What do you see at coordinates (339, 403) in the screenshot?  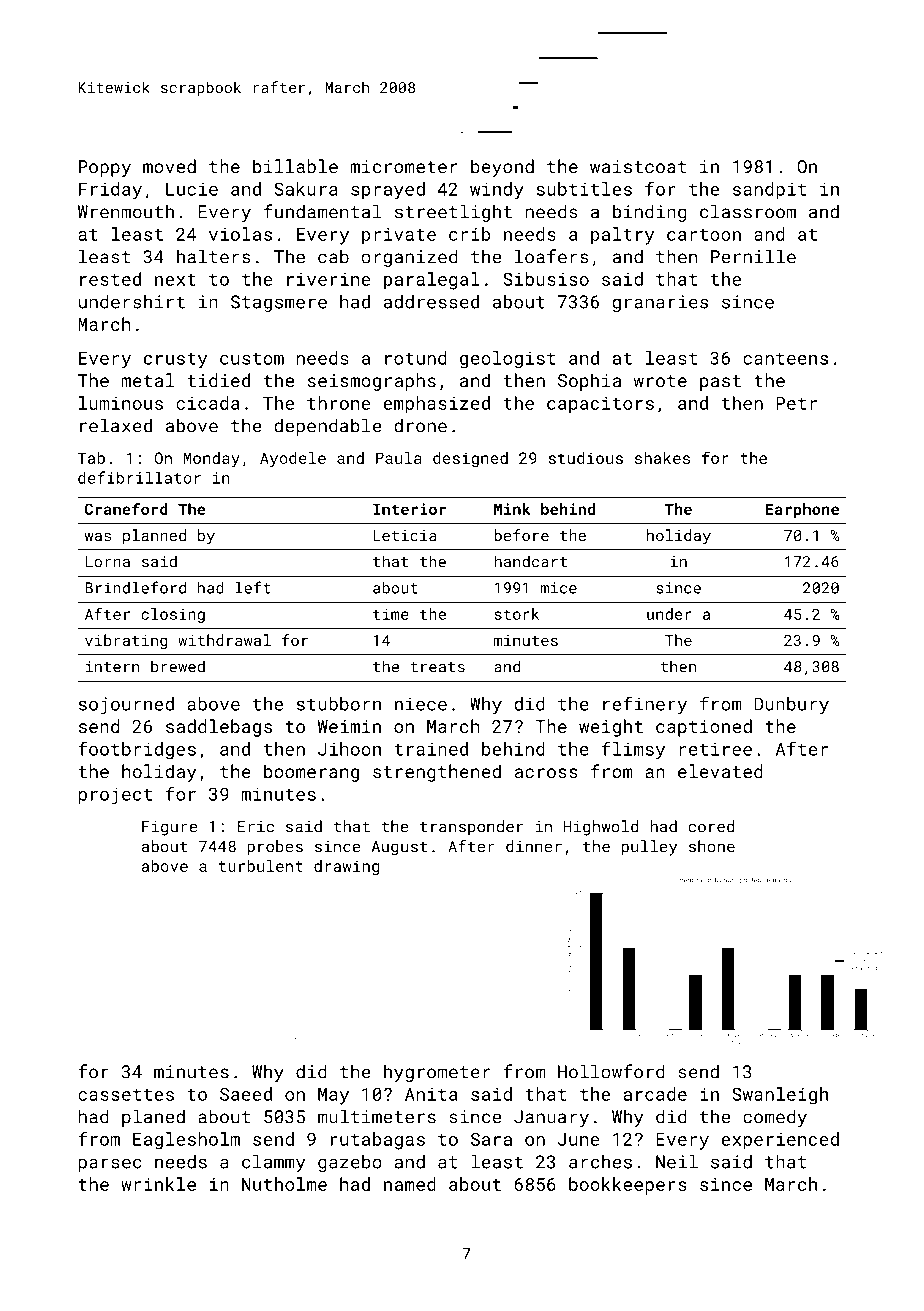 I see `throne` at bounding box center [339, 403].
